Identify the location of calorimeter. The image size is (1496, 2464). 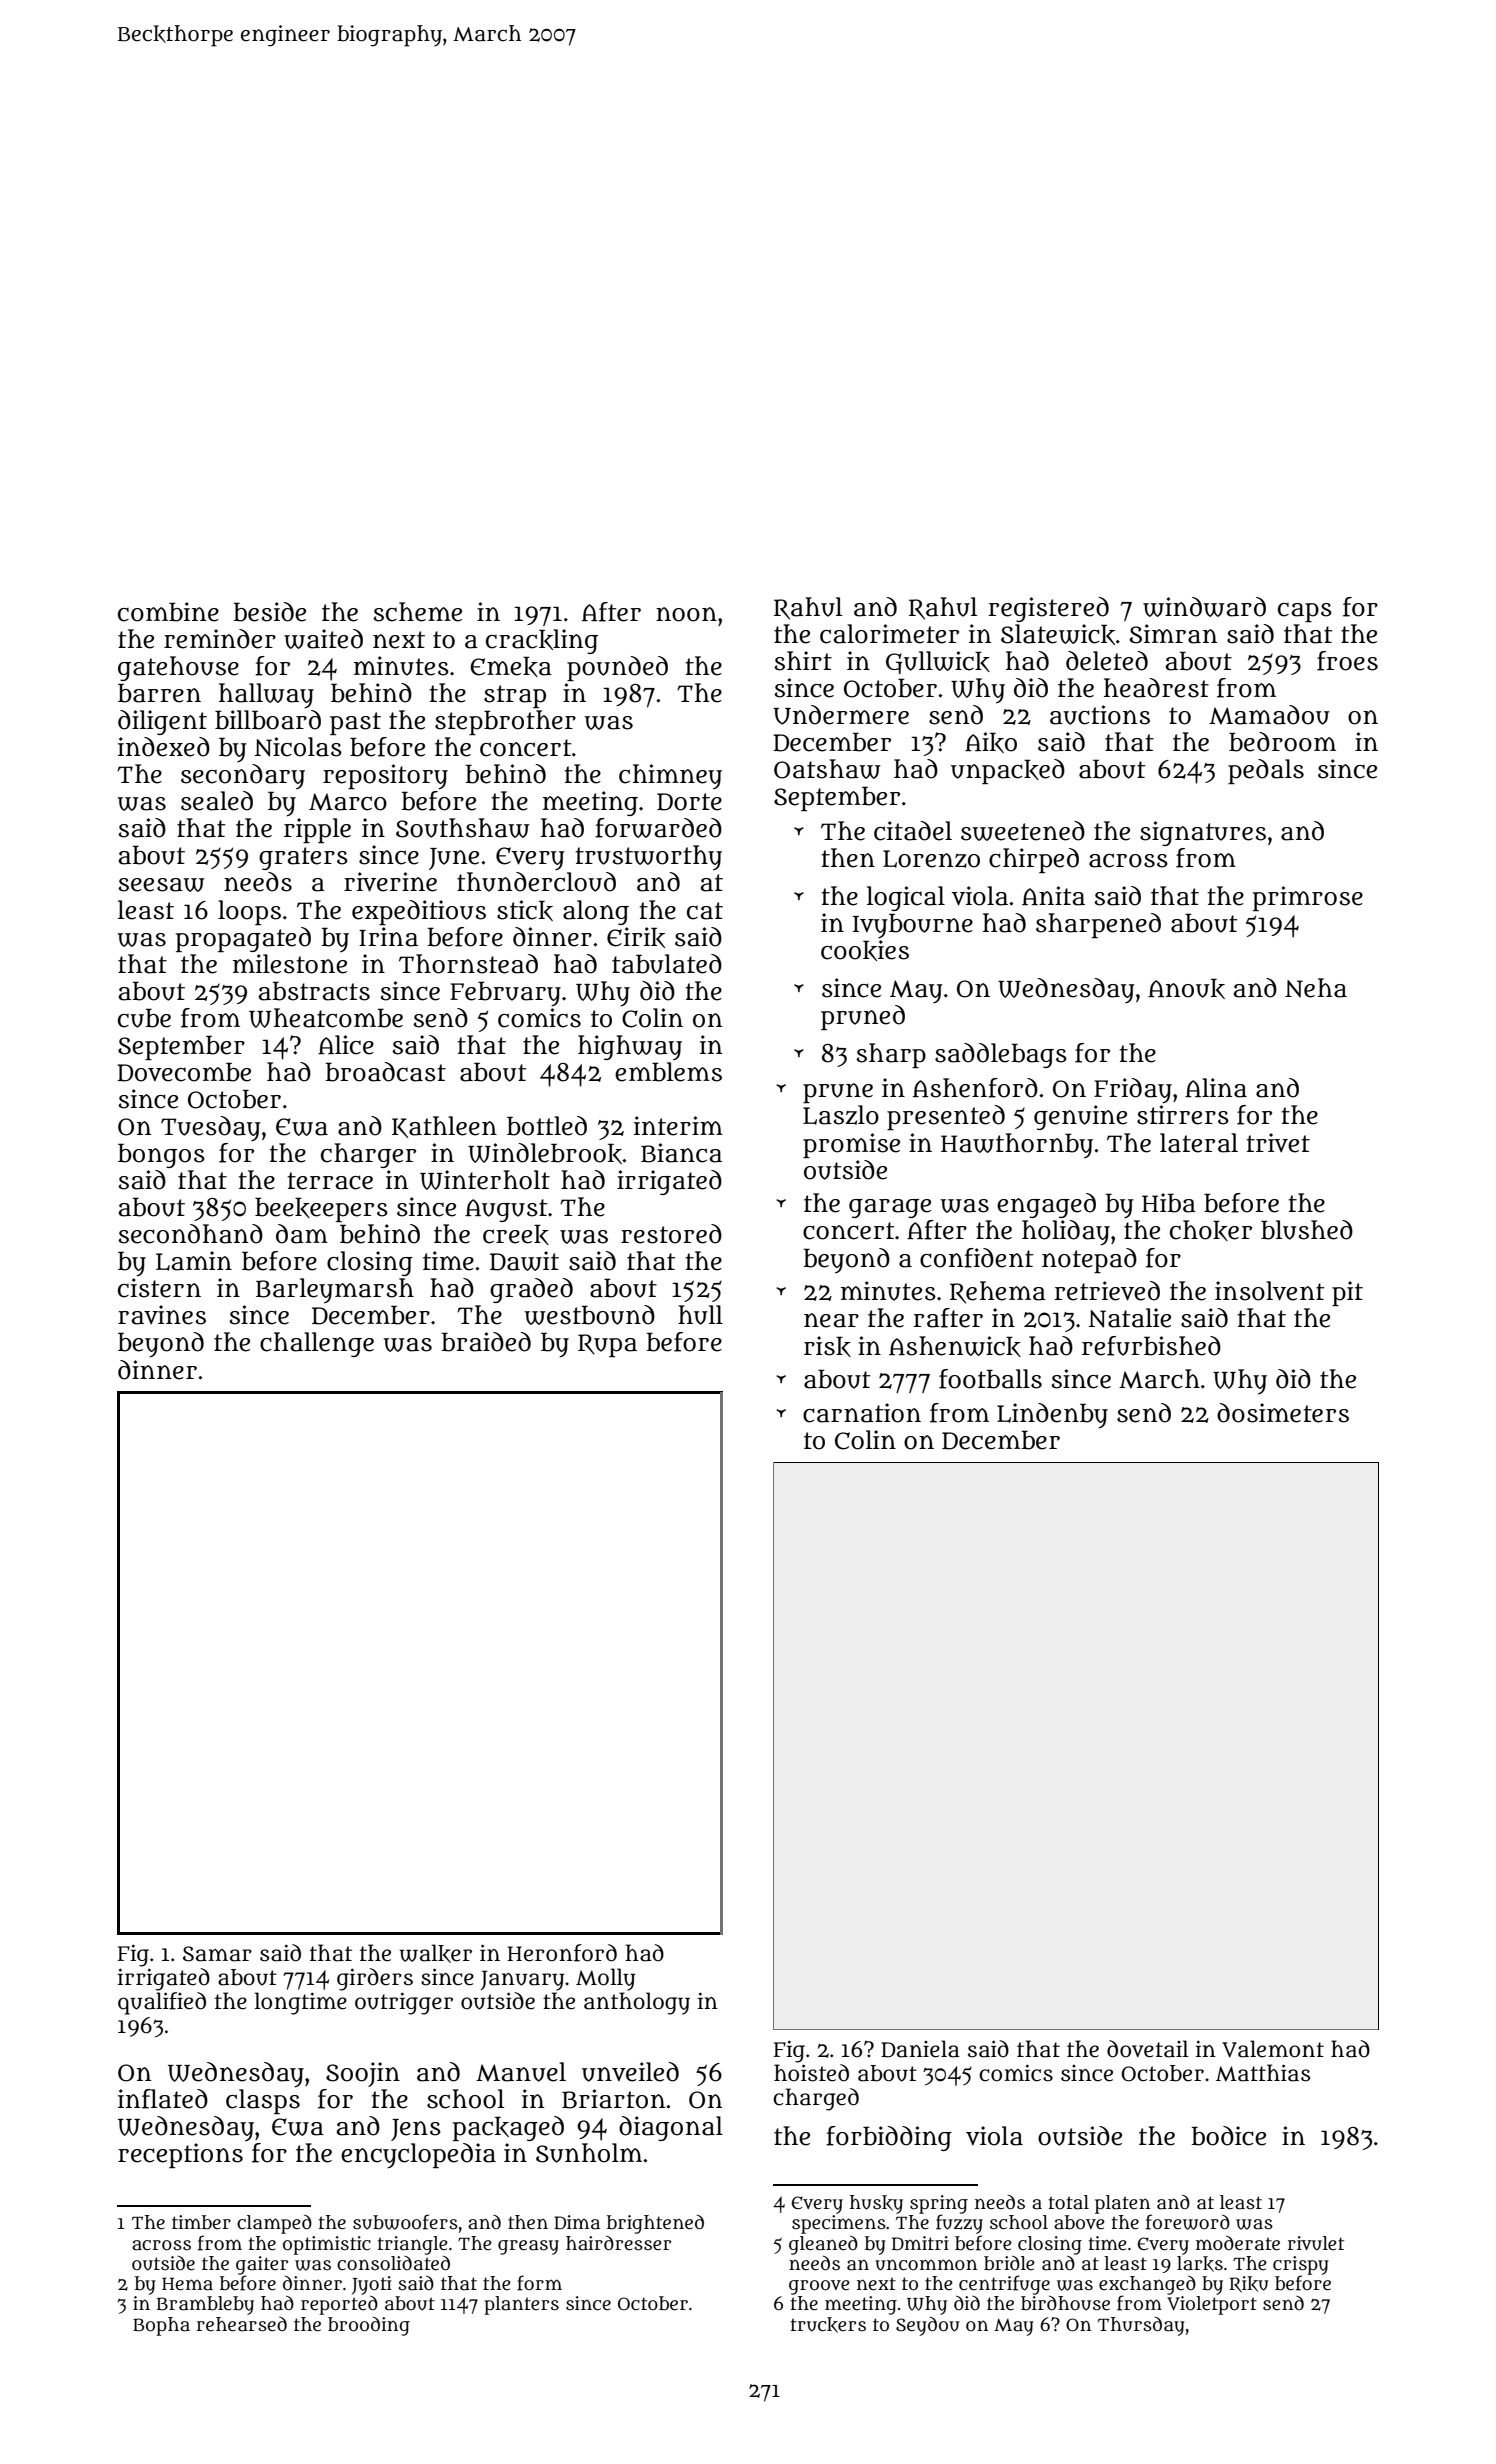
(889, 634).
